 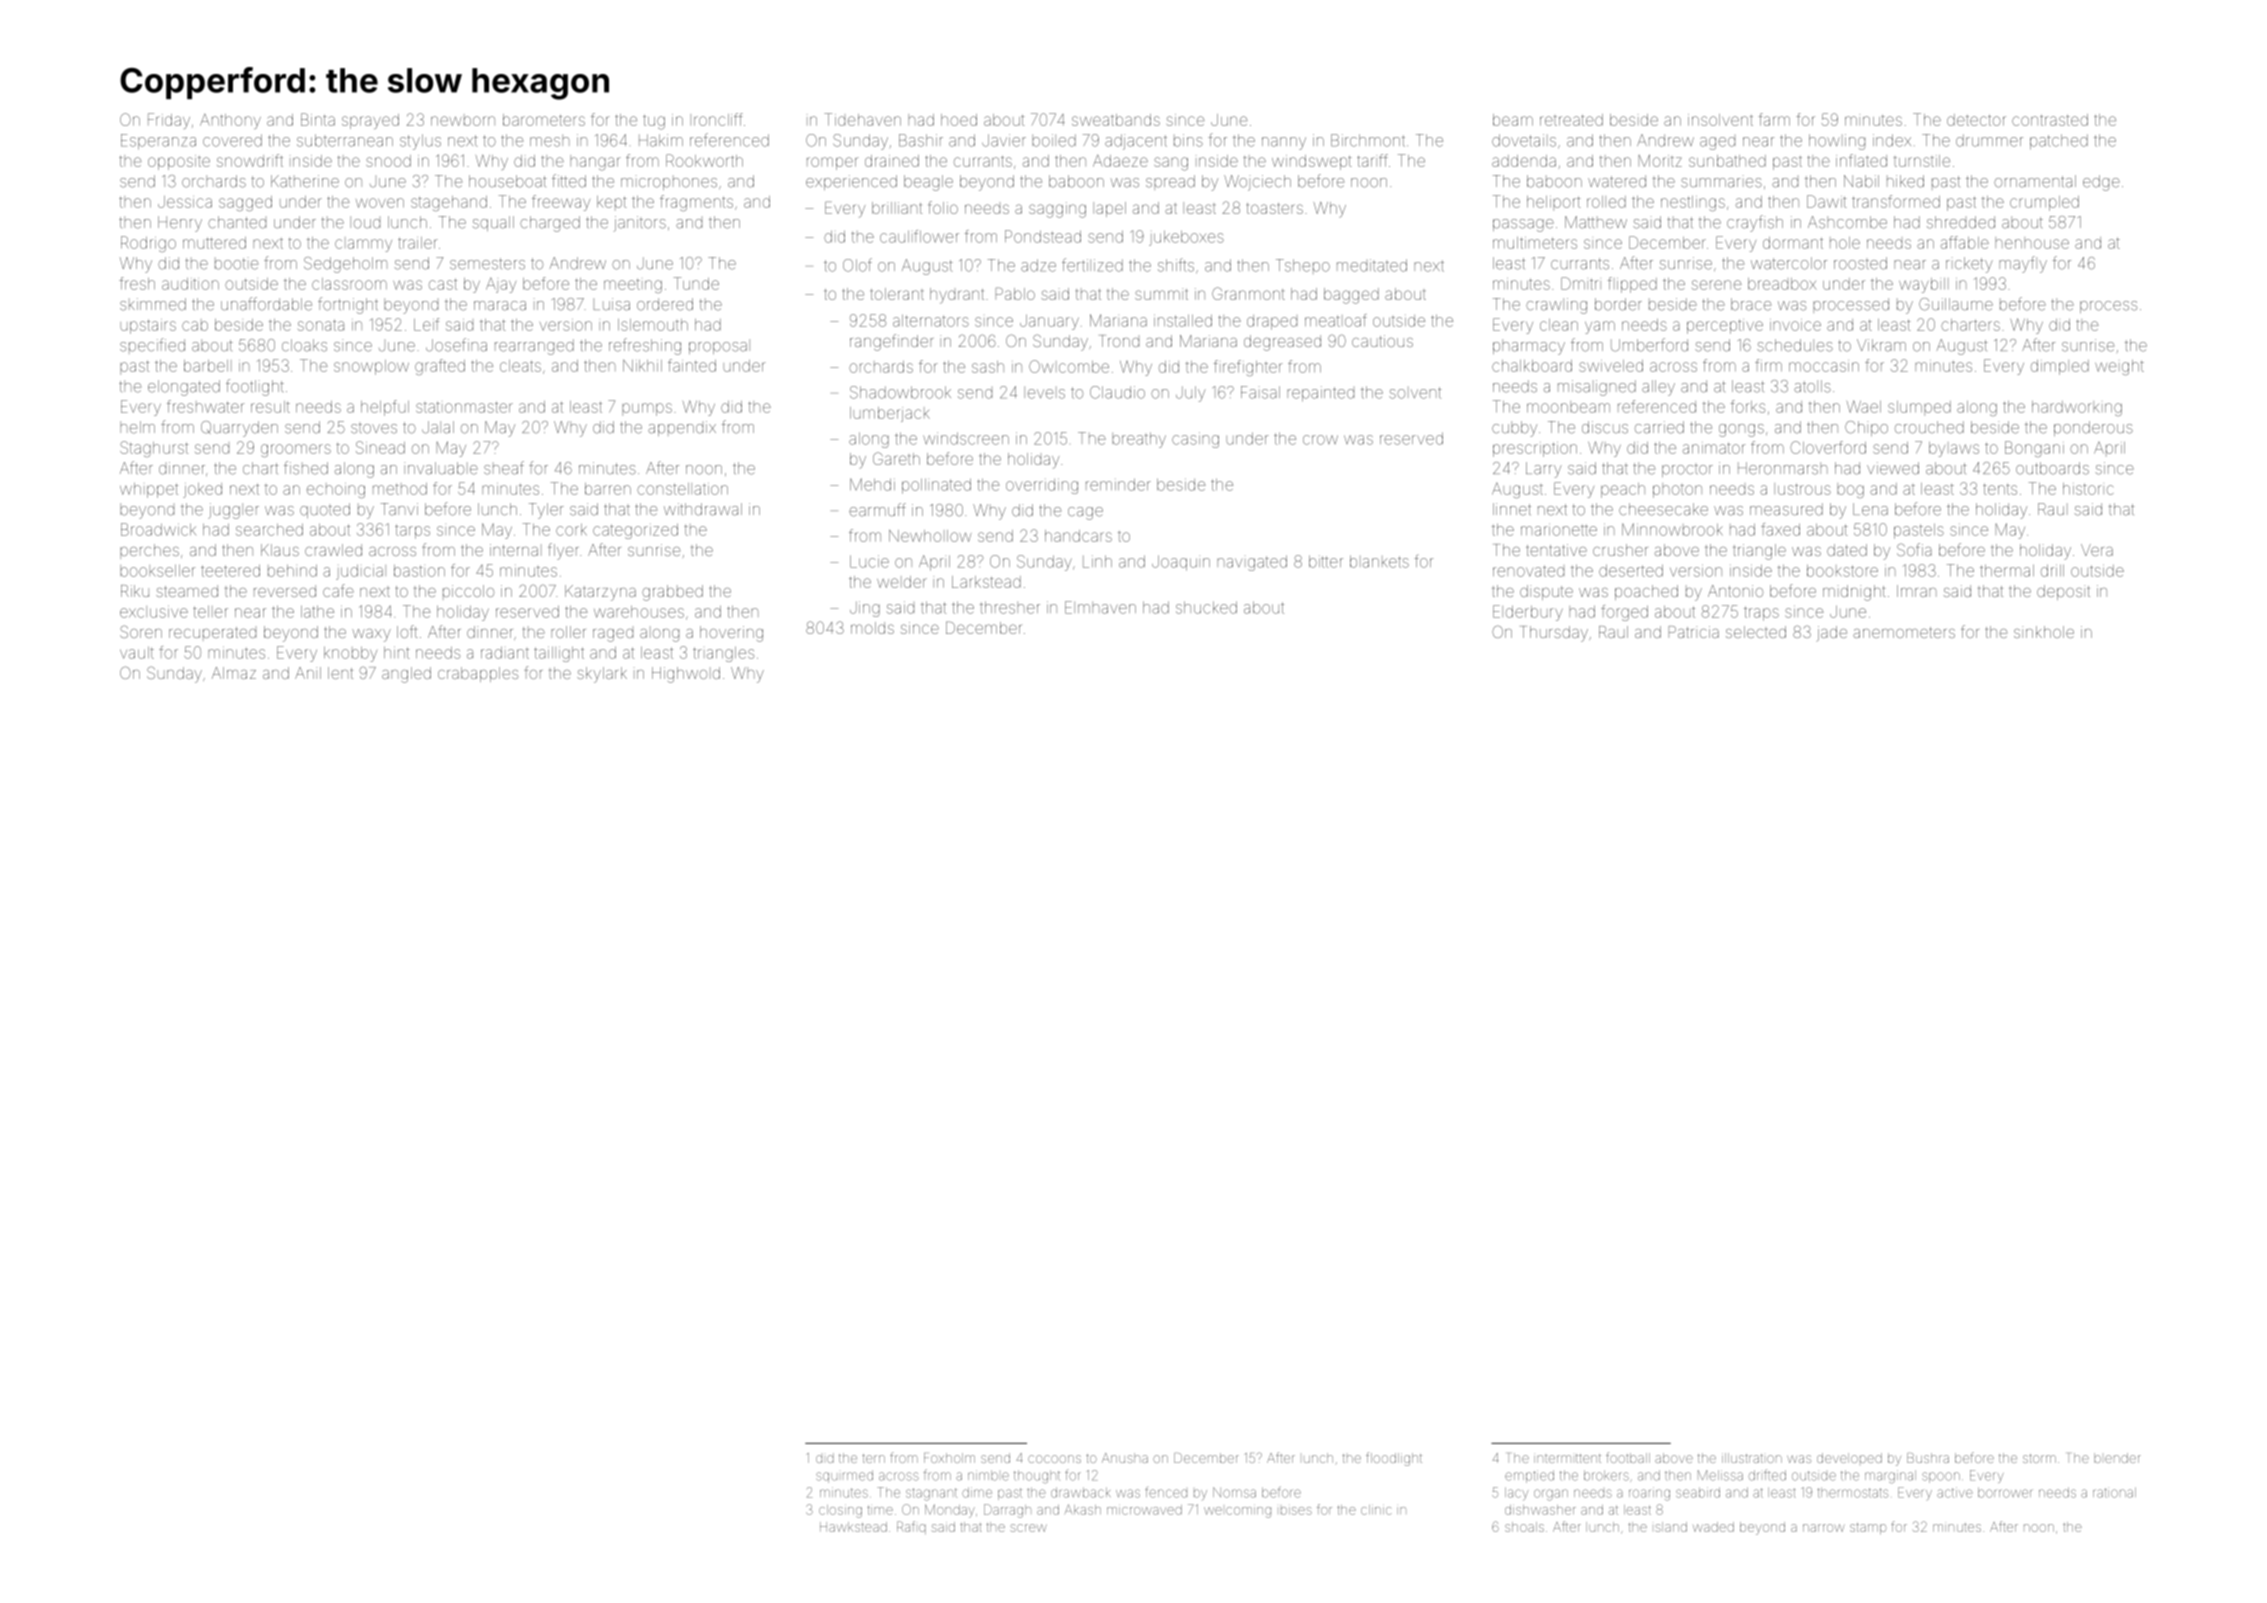 What do you see at coordinates (1864, 406) in the screenshot?
I see `Wael` at bounding box center [1864, 406].
